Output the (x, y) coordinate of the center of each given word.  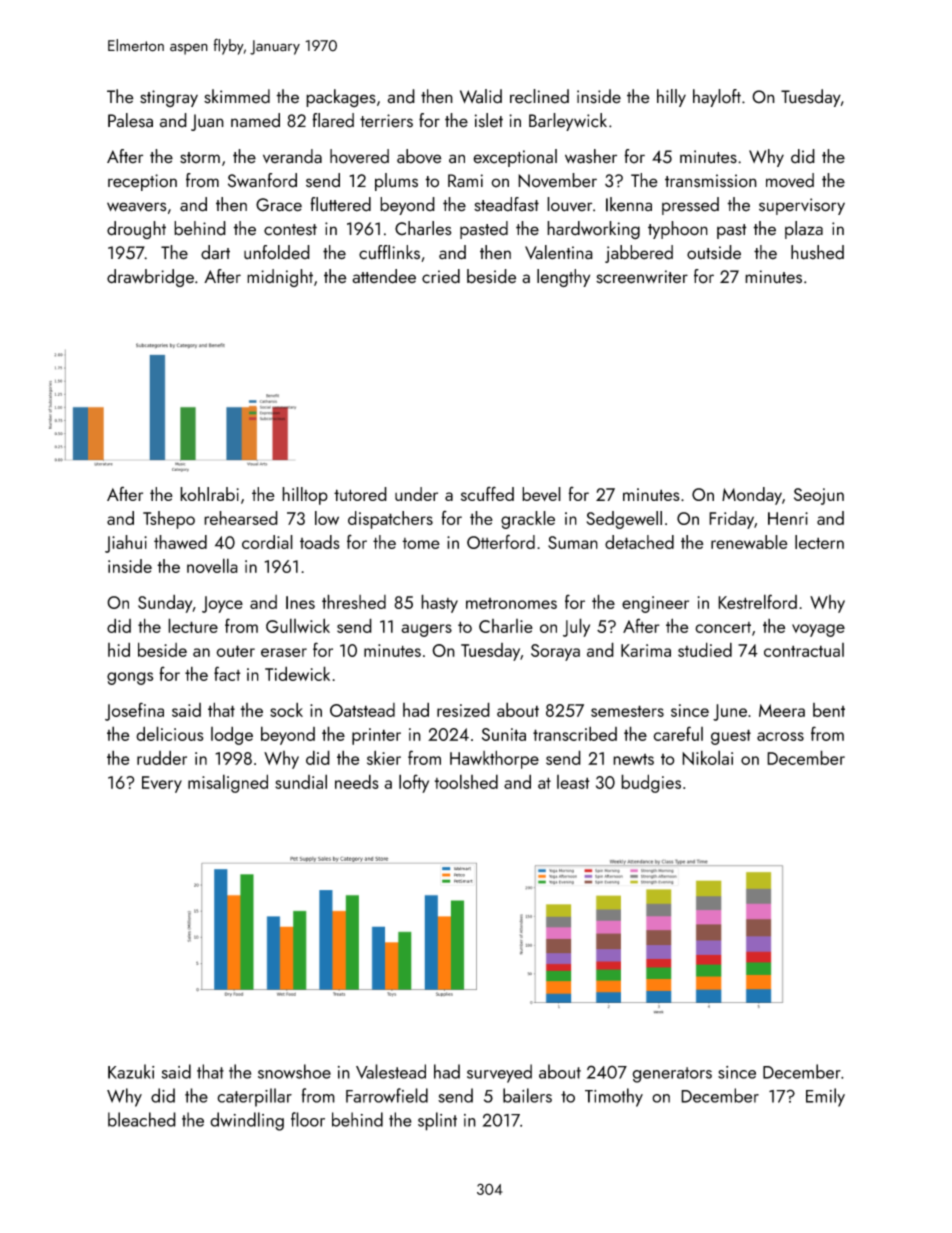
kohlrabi (209, 494)
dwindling (247, 1121)
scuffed (487, 493)
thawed (180, 542)
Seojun (819, 496)
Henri (788, 518)
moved (790, 180)
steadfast (506, 204)
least (573, 782)
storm (200, 158)
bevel (541, 494)
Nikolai (707, 757)
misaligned (228, 783)
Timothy (614, 1097)
